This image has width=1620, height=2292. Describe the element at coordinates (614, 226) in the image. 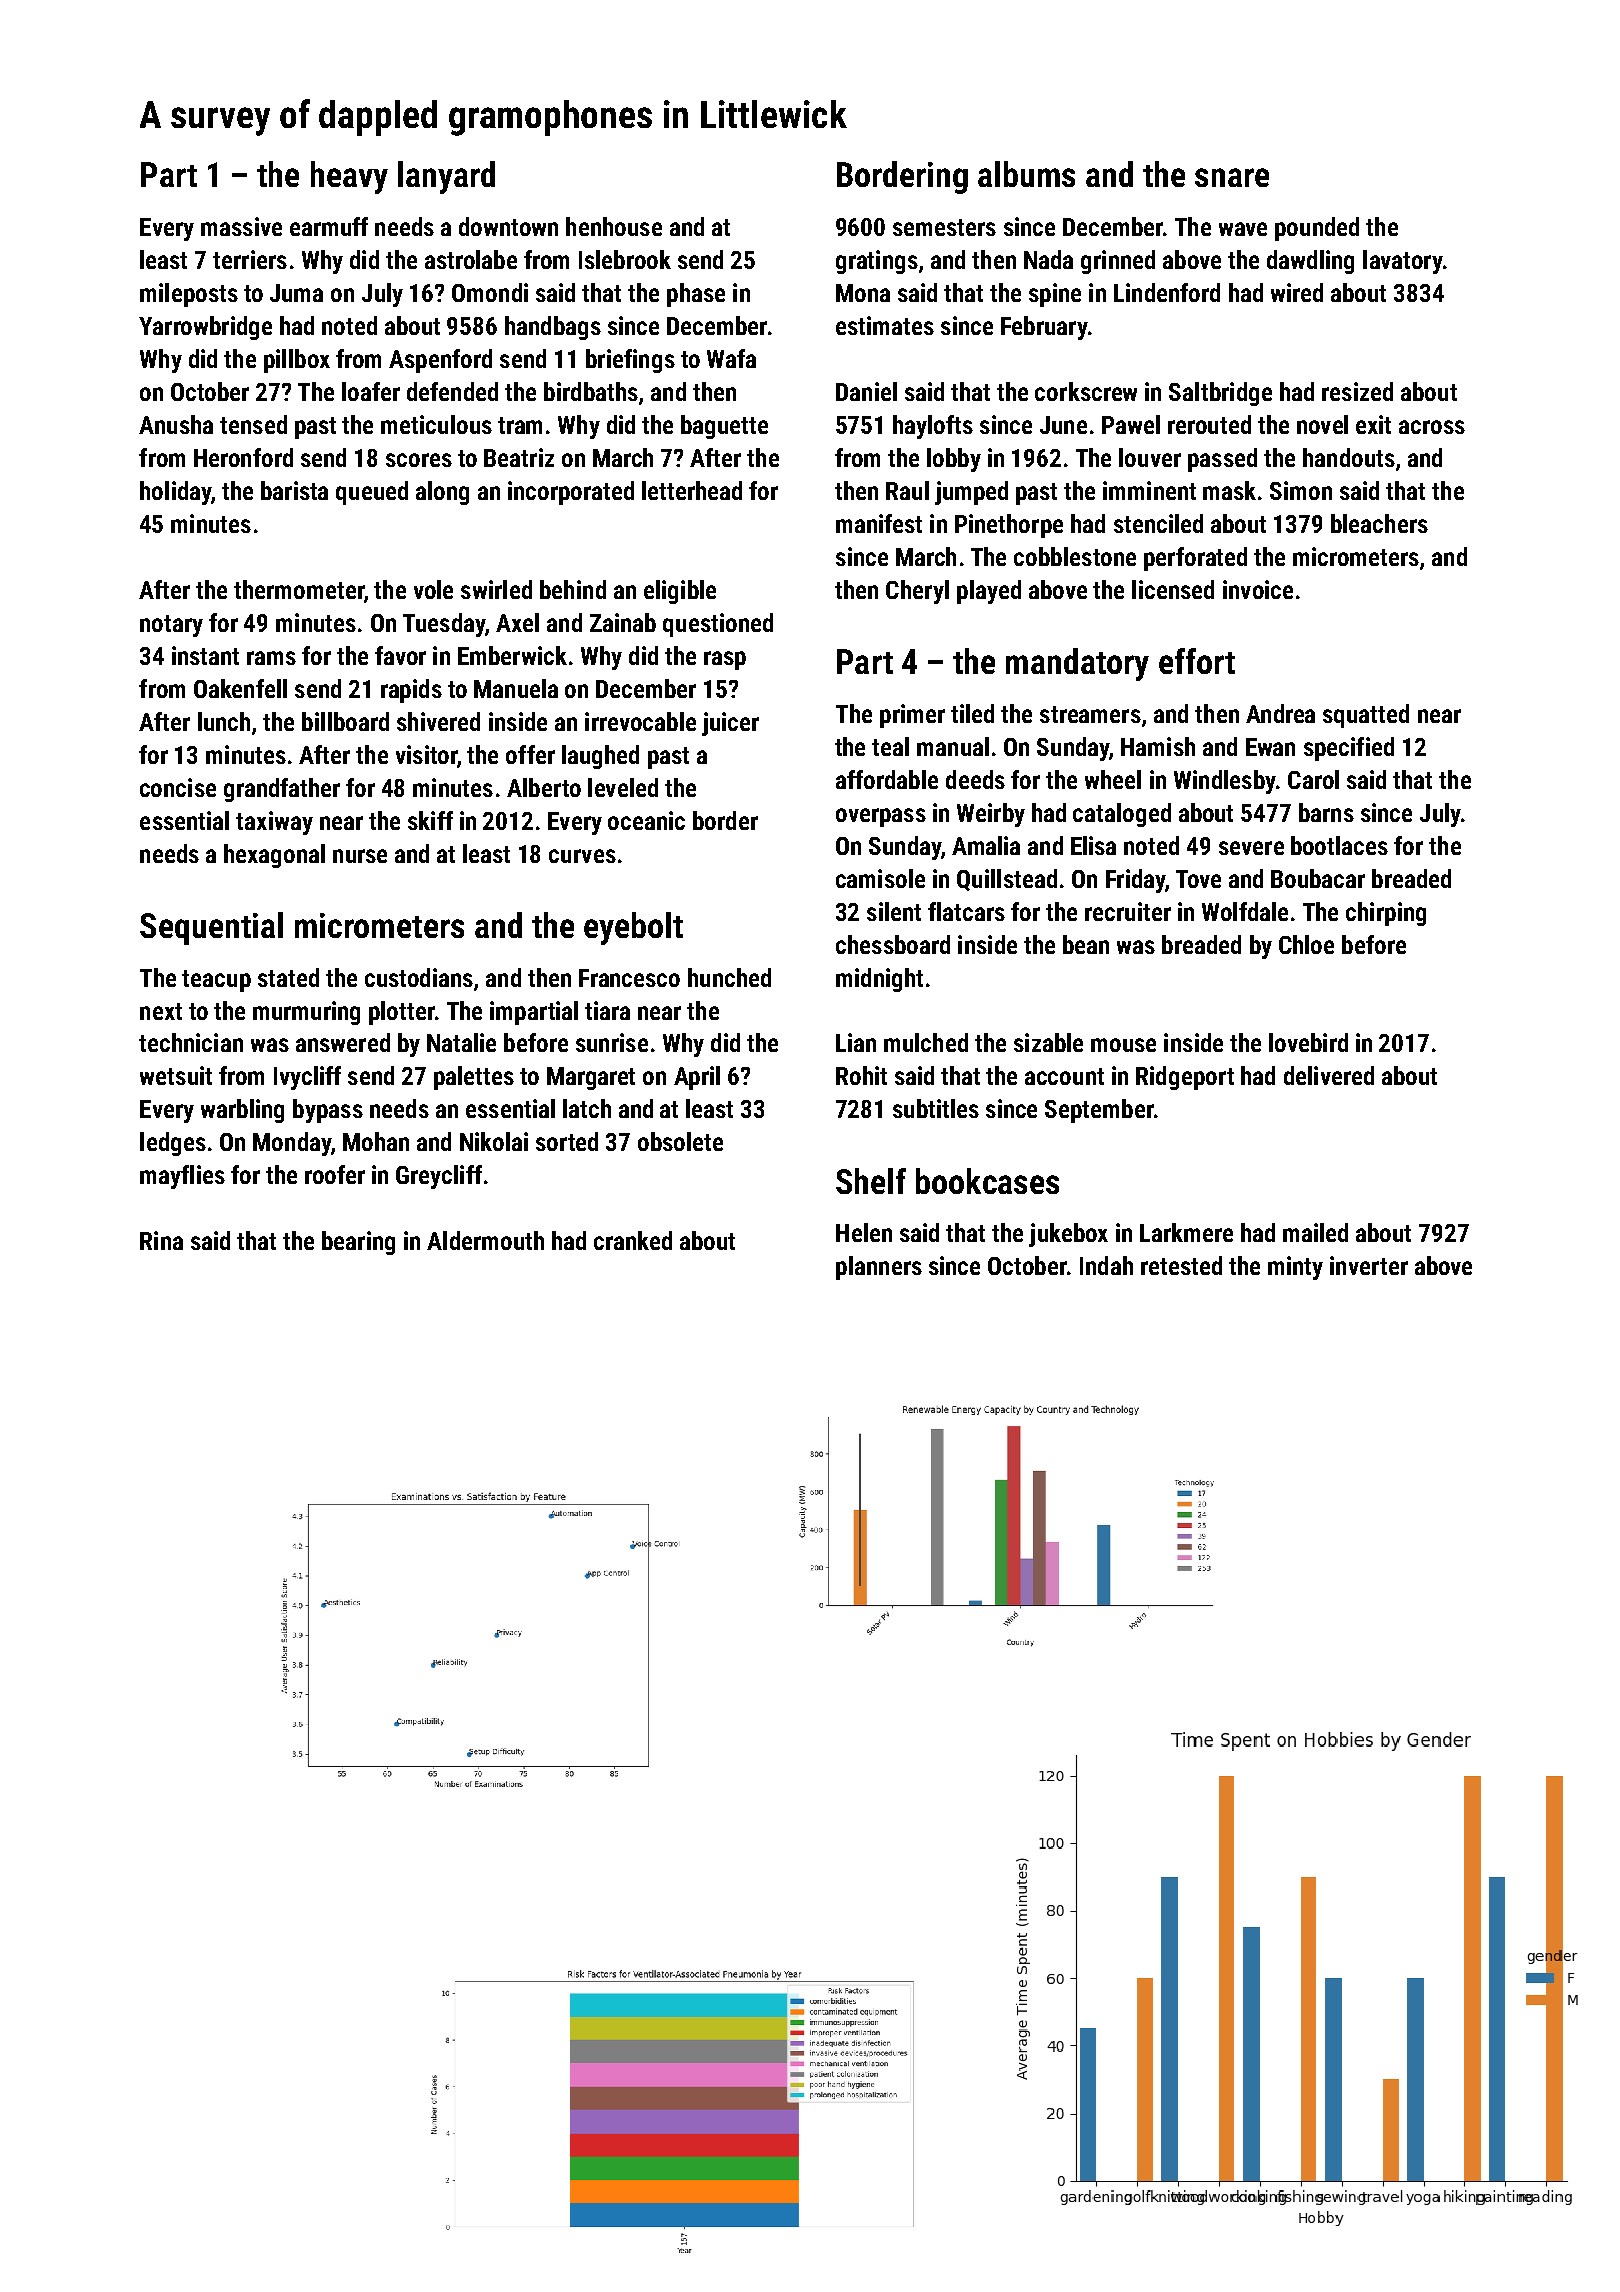

I see `henhouse` at that location.
